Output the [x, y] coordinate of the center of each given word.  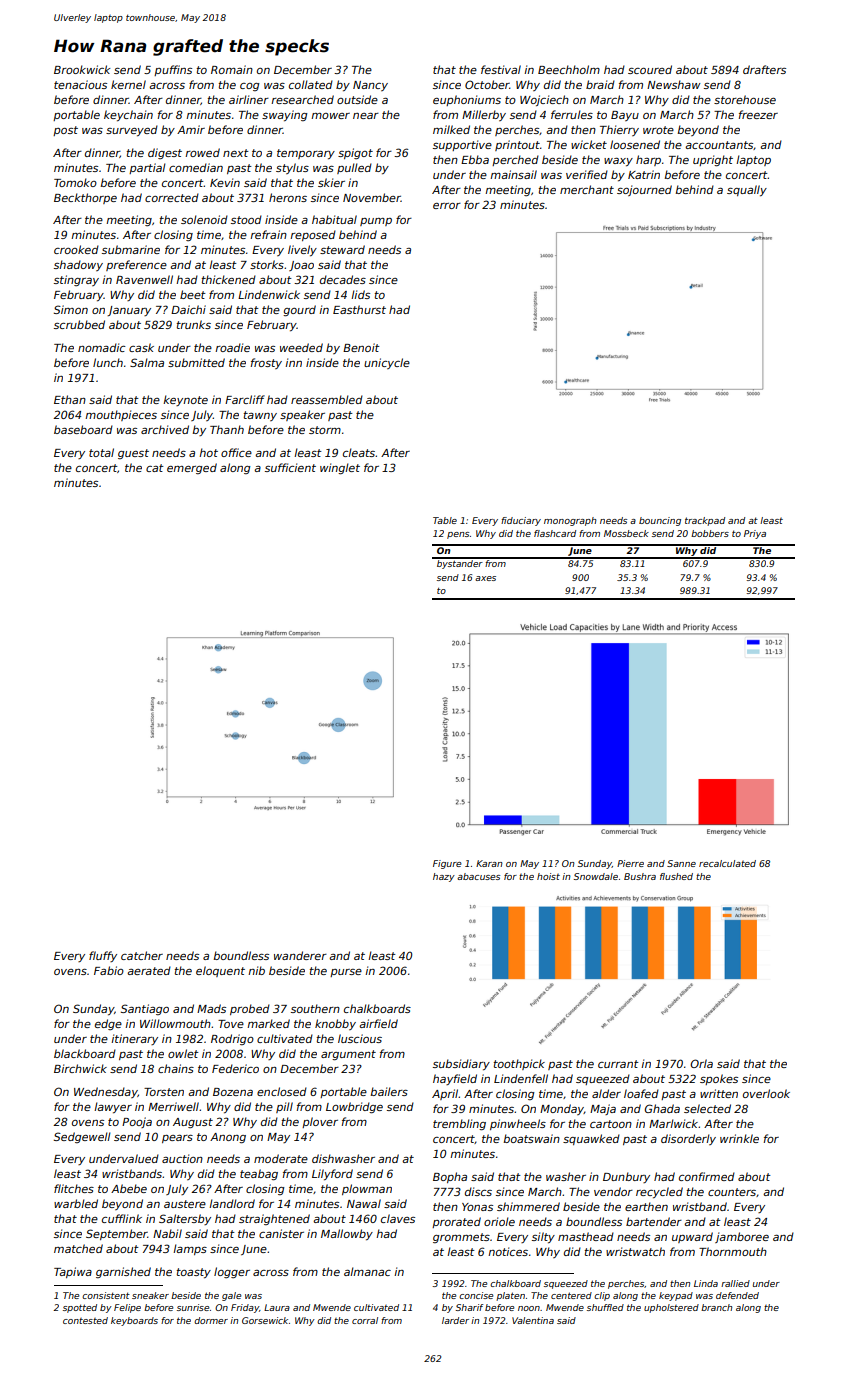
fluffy [103, 956]
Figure [447, 864]
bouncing [660, 521]
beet [193, 294]
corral [365, 1320]
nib [256, 970]
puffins [173, 70]
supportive [462, 145]
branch [716, 1307]
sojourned [644, 190]
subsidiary [461, 1064]
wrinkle [739, 1138]
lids [360, 294]
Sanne [681, 863]
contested [85, 1320]
